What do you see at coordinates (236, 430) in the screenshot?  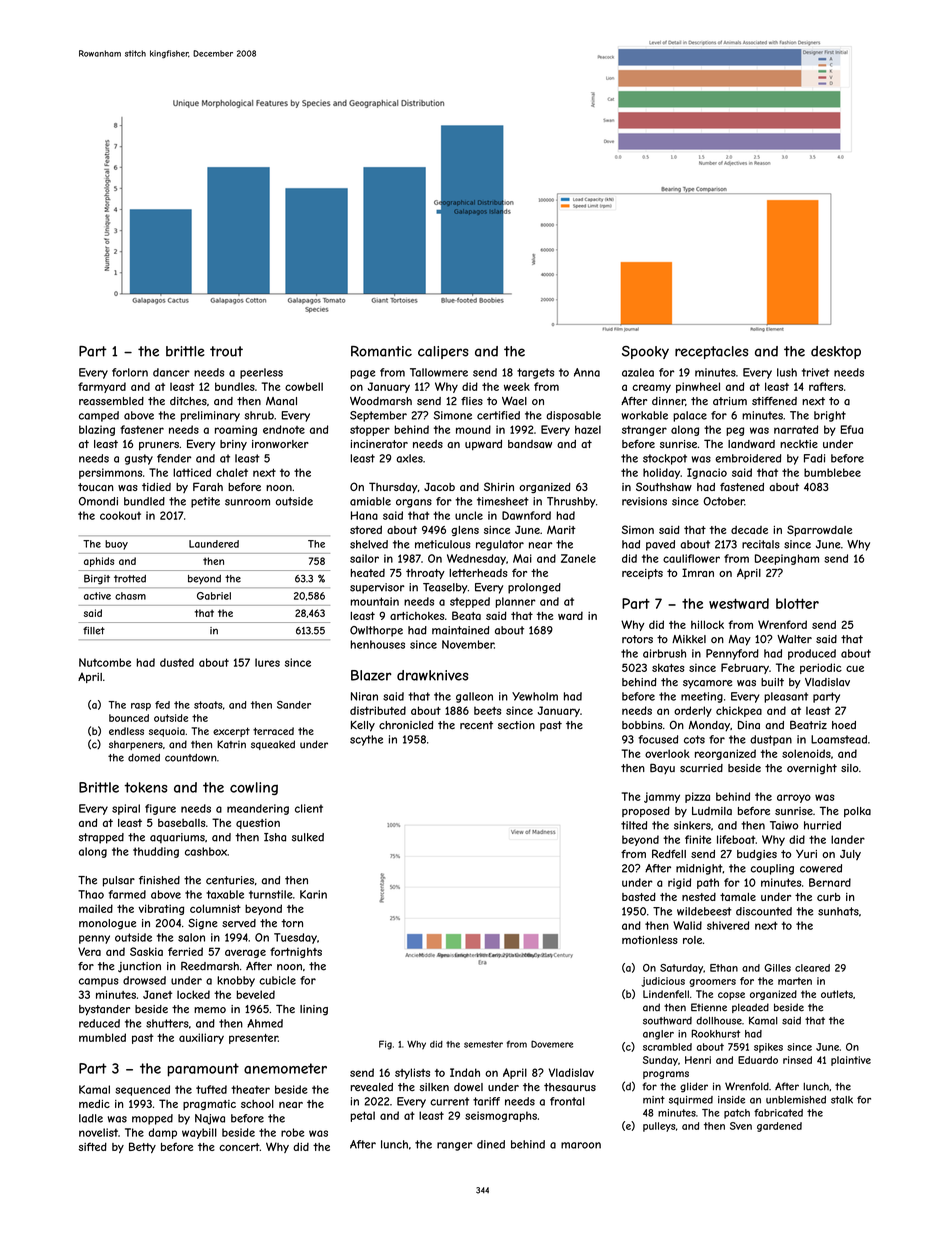 I see `roaming` at bounding box center [236, 430].
